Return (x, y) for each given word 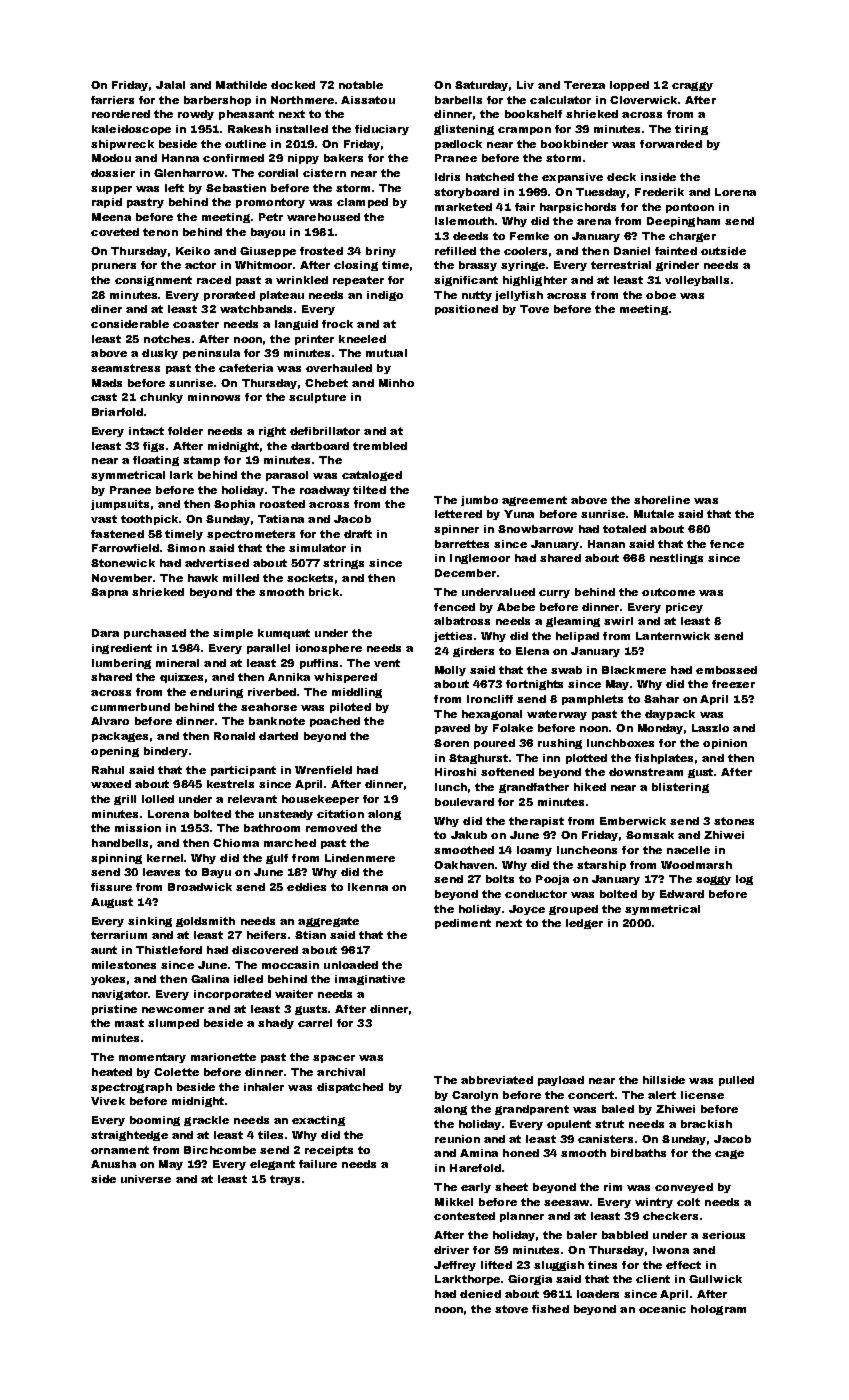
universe (146, 1179)
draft (358, 534)
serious (723, 1235)
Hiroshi (455, 772)
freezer (733, 684)
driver (451, 1250)
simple (233, 634)
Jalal (170, 85)
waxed (111, 784)
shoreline (662, 500)
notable (361, 85)
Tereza (584, 85)
